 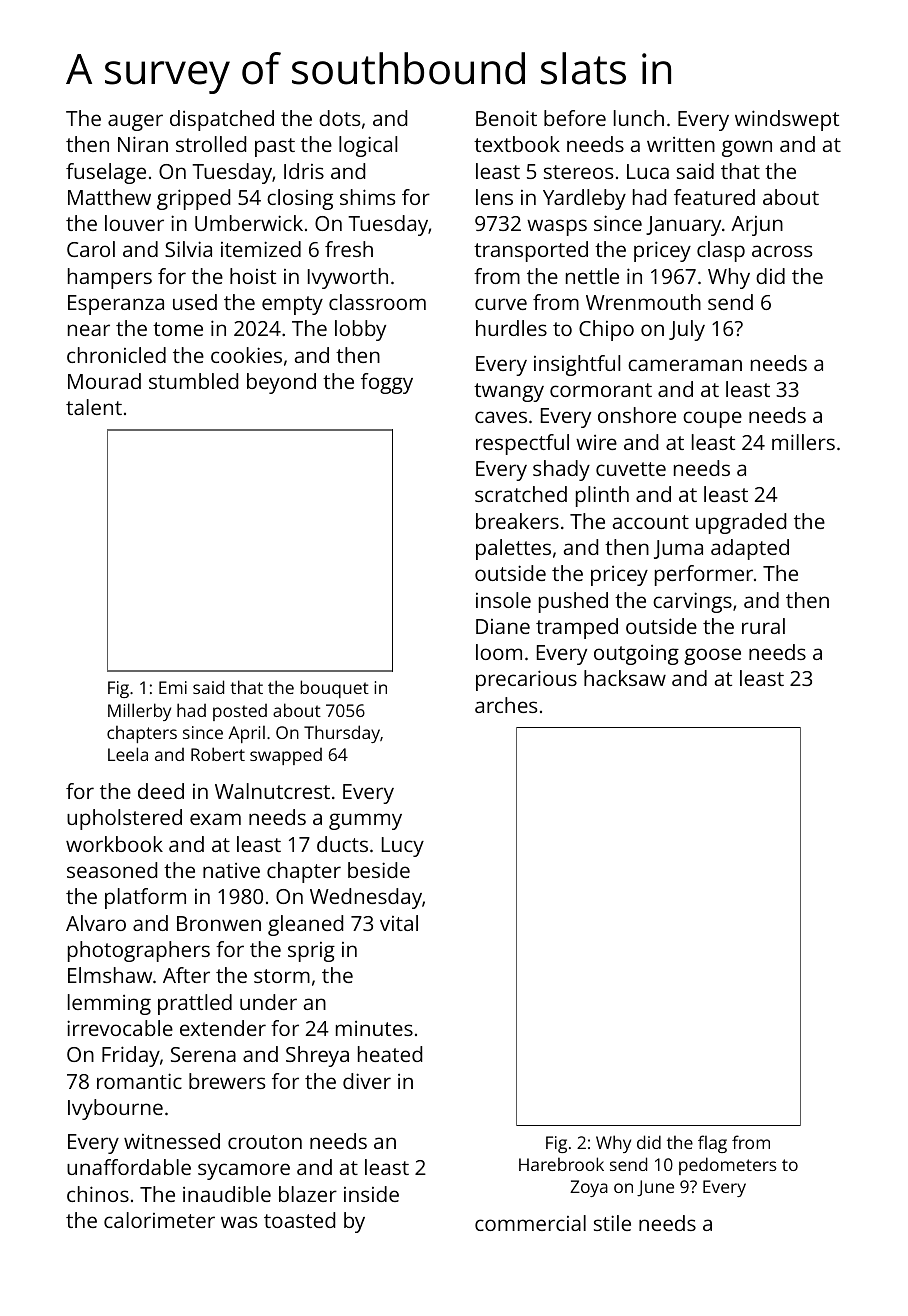 What do you see at coordinates (763, 626) in the screenshot?
I see `rural` at bounding box center [763, 626].
